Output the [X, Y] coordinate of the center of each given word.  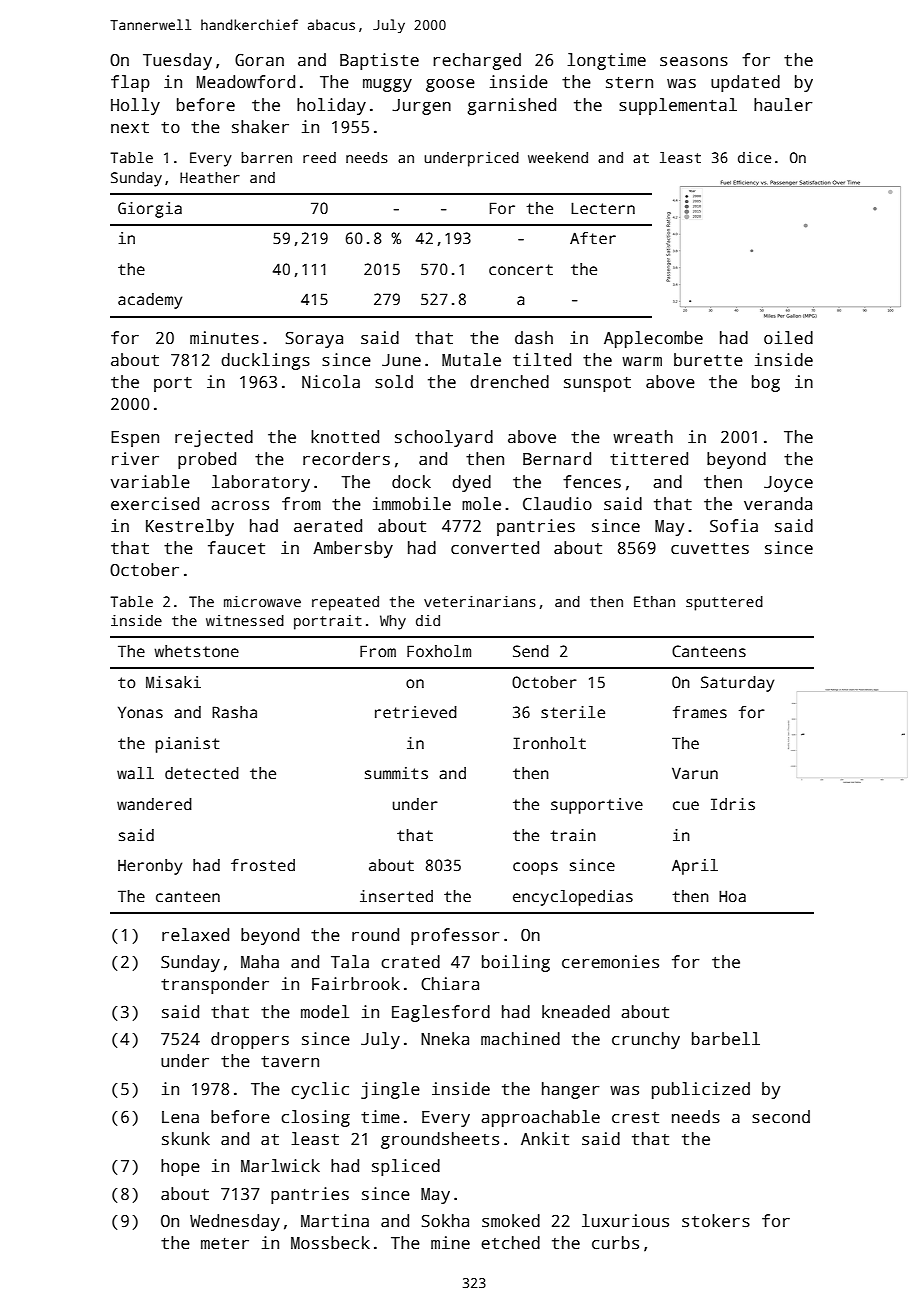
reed [319, 157]
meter [225, 1244]
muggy [387, 85]
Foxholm [439, 651]
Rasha [234, 712]
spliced [406, 1167]
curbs [615, 1243]
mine [450, 1243]
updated [745, 83]
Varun [695, 773]
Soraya [314, 339]
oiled [788, 338]
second [781, 1117]
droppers [250, 1040]
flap [130, 83]
